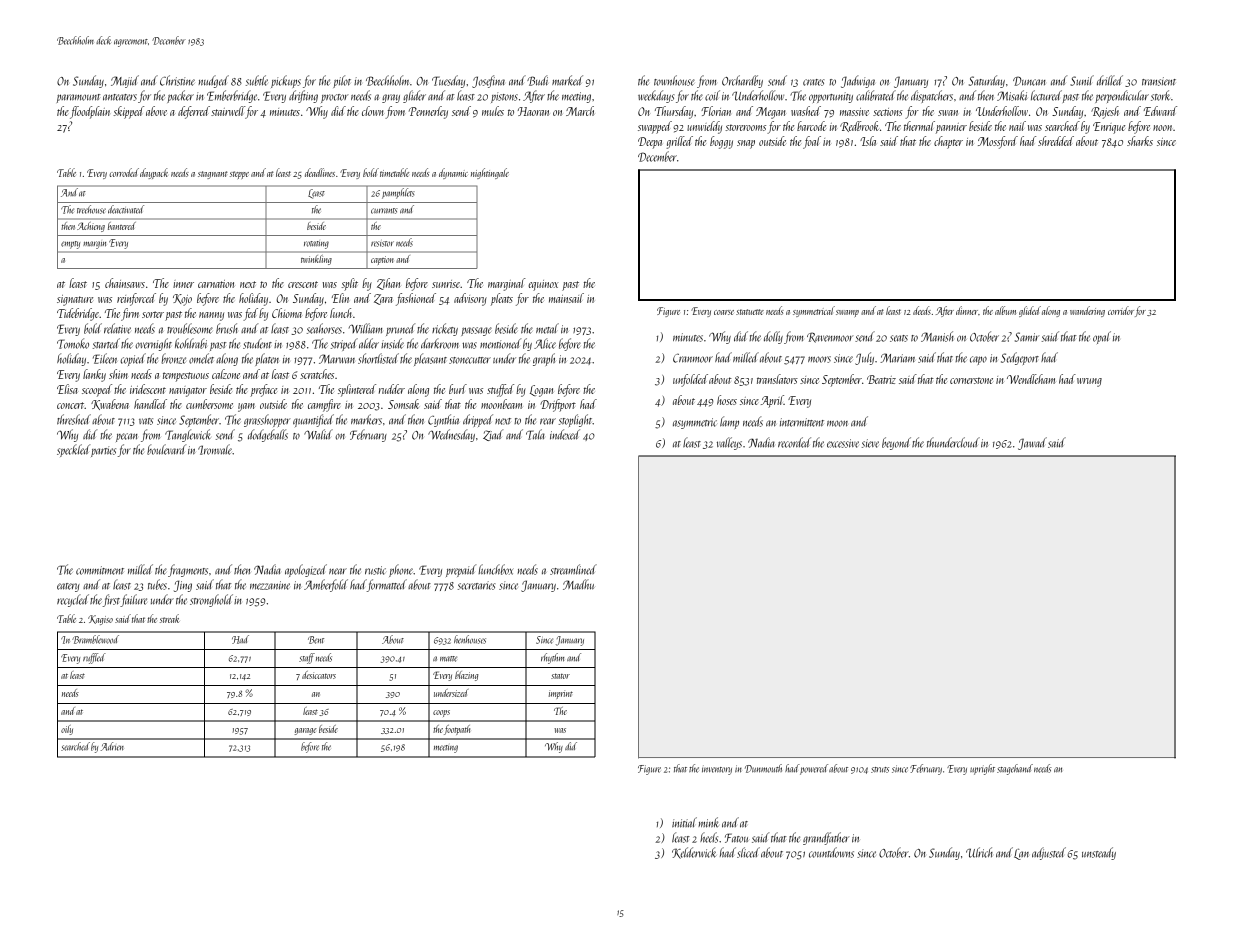 The width and height of the page is (1233, 952). I want to click on recorded, so click(794, 442).
